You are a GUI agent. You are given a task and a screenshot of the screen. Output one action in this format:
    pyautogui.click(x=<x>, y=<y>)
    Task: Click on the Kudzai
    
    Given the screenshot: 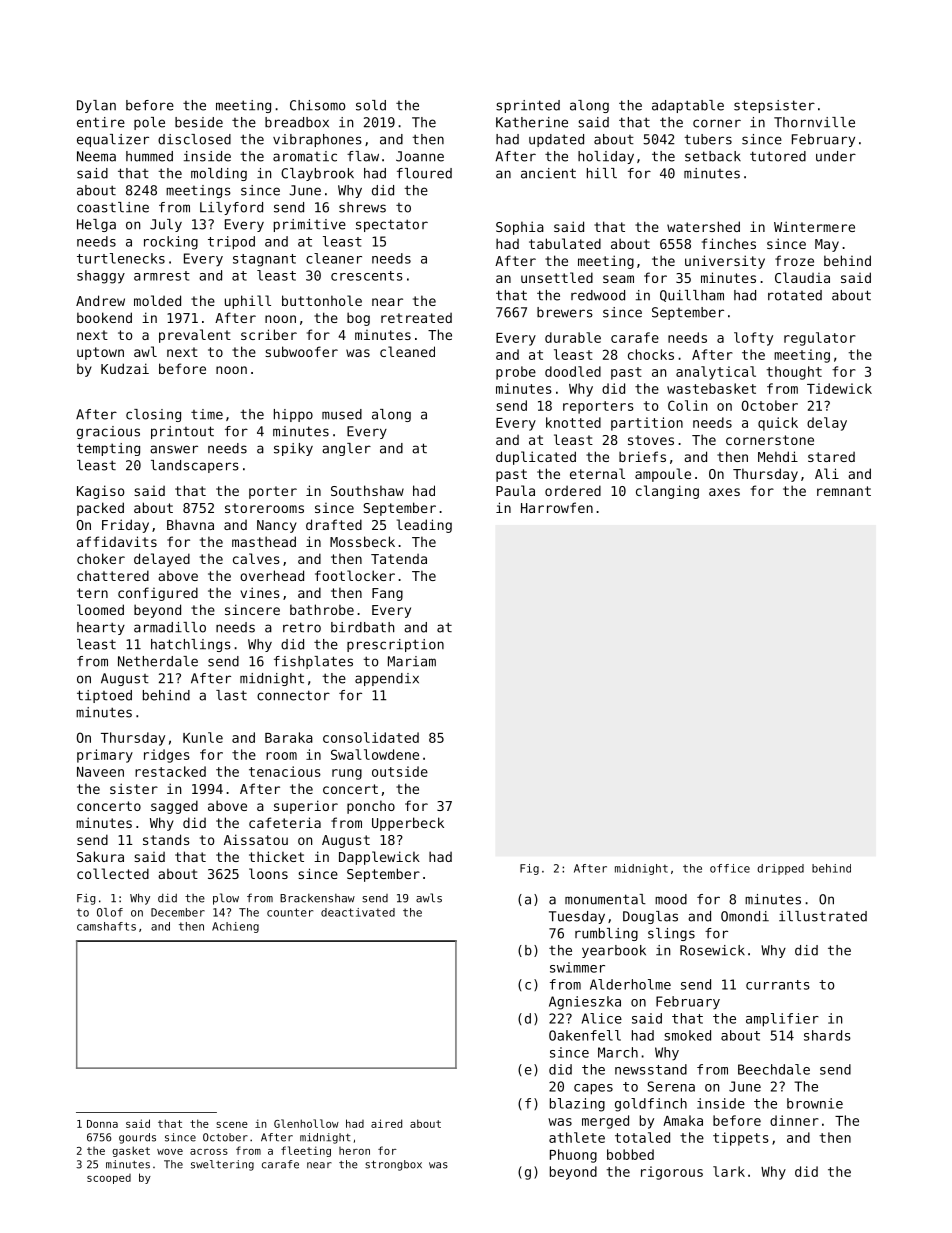 What is the action you would take?
    pyautogui.click(x=125, y=368)
